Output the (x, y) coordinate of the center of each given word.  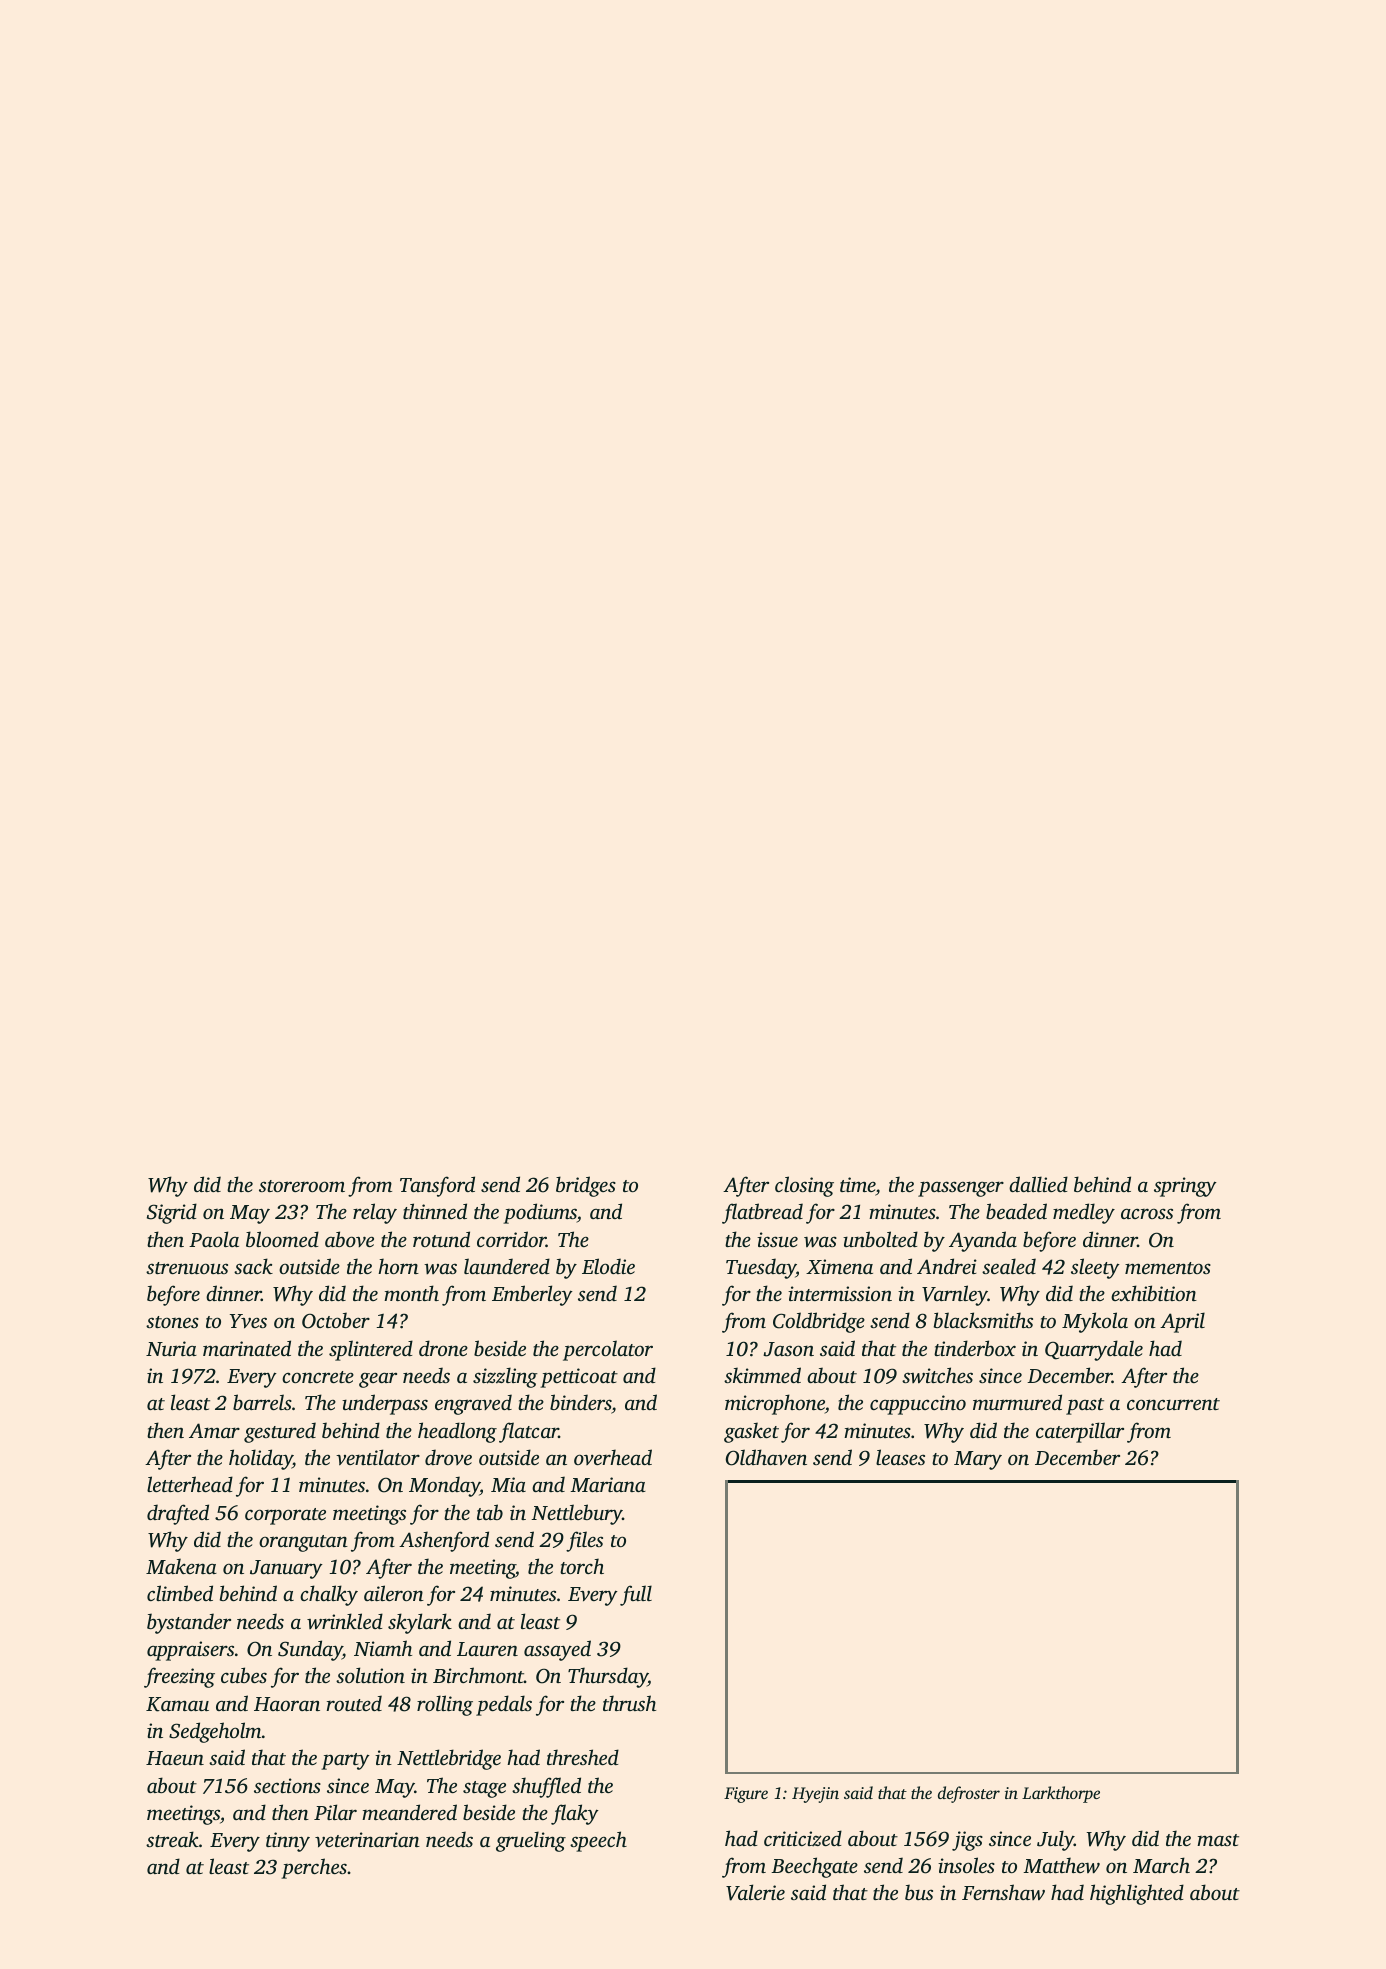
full (636, 1595)
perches (314, 1868)
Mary (978, 1460)
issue (777, 1239)
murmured (1017, 1402)
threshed (583, 1757)
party (345, 1761)
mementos (1168, 1268)
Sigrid (172, 1213)
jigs (967, 1841)
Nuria (171, 1348)
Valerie (755, 1892)
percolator (608, 1350)
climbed (180, 1593)
